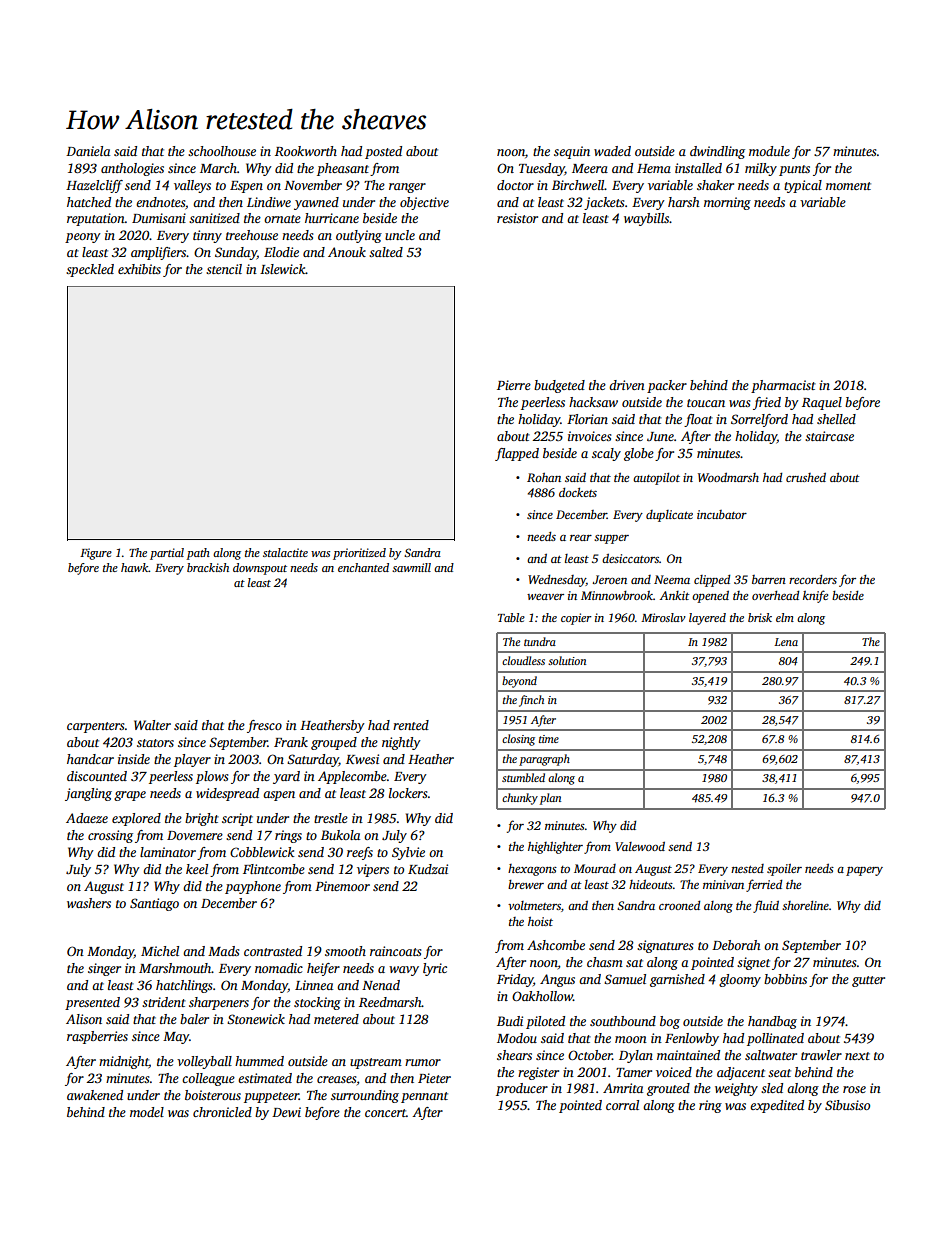 This screenshot has width=952, height=1233. Describe the element at coordinates (222, 1112) in the screenshot. I see `chronicled` at that location.
